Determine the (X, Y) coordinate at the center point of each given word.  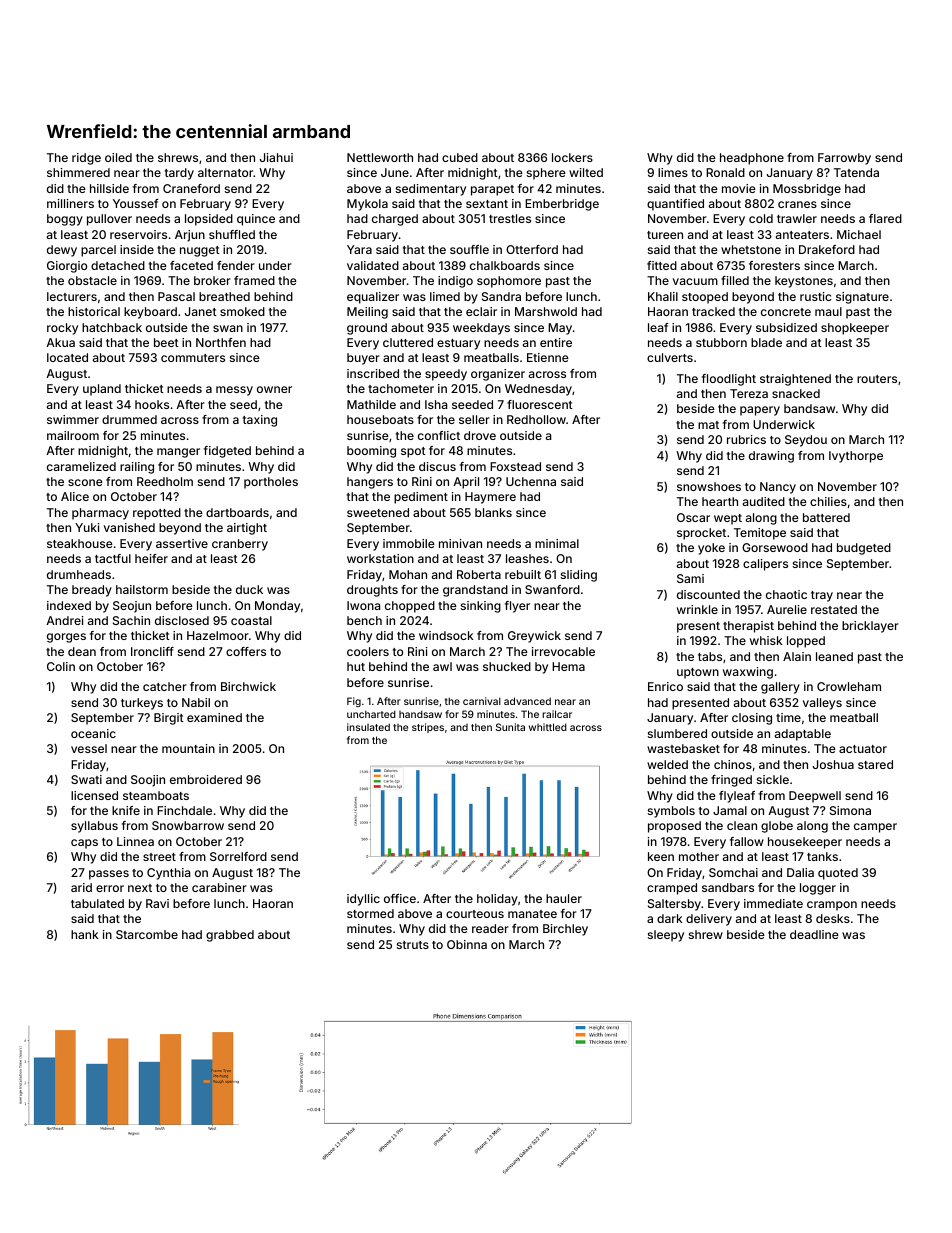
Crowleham (849, 686)
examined (214, 717)
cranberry (240, 545)
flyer (517, 607)
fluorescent (540, 404)
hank (85, 934)
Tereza (749, 393)
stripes (428, 728)
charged (395, 220)
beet (166, 342)
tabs (710, 656)
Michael (859, 234)
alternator (225, 172)
